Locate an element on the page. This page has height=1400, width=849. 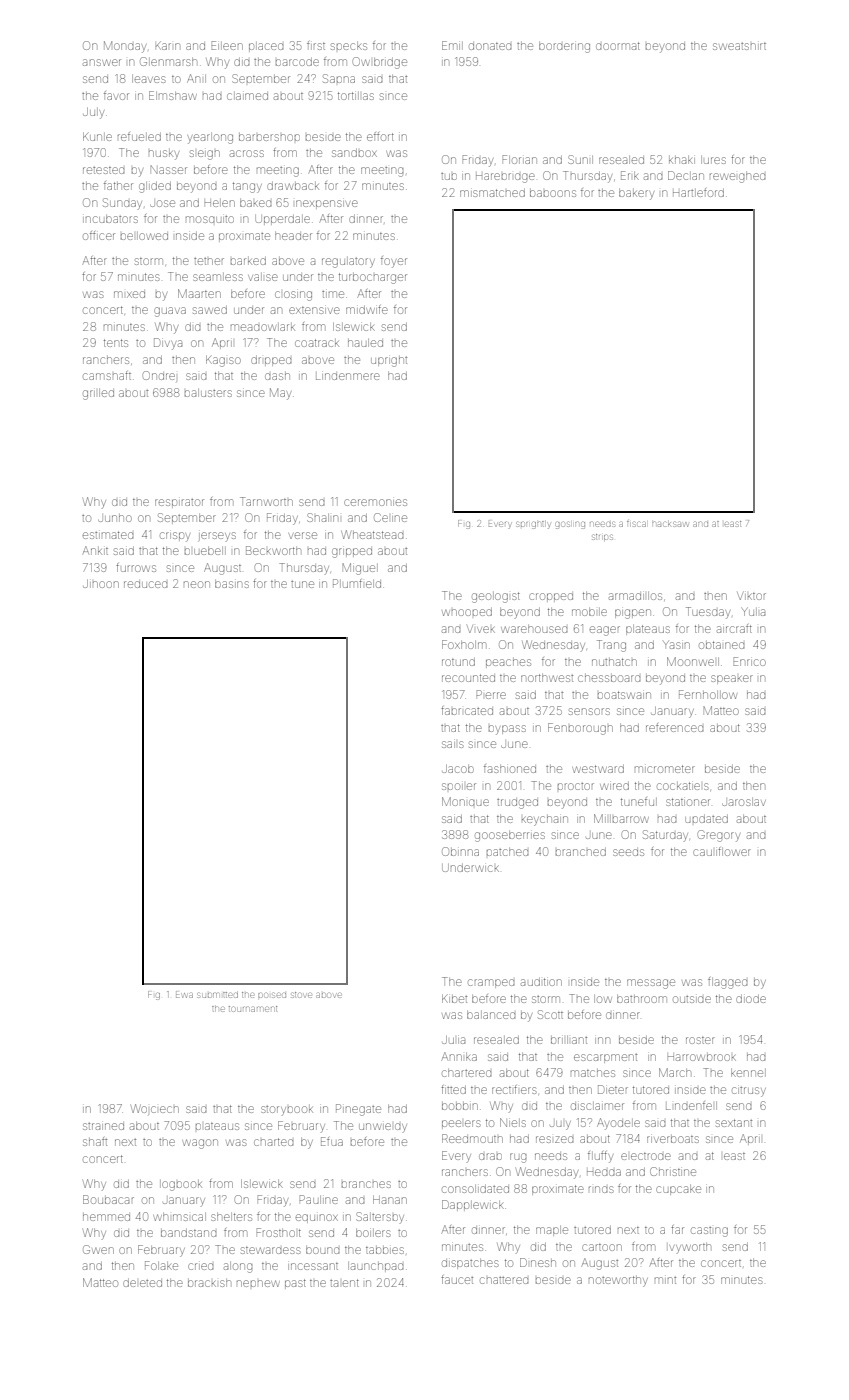
brackish is located at coordinates (209, 1283).
